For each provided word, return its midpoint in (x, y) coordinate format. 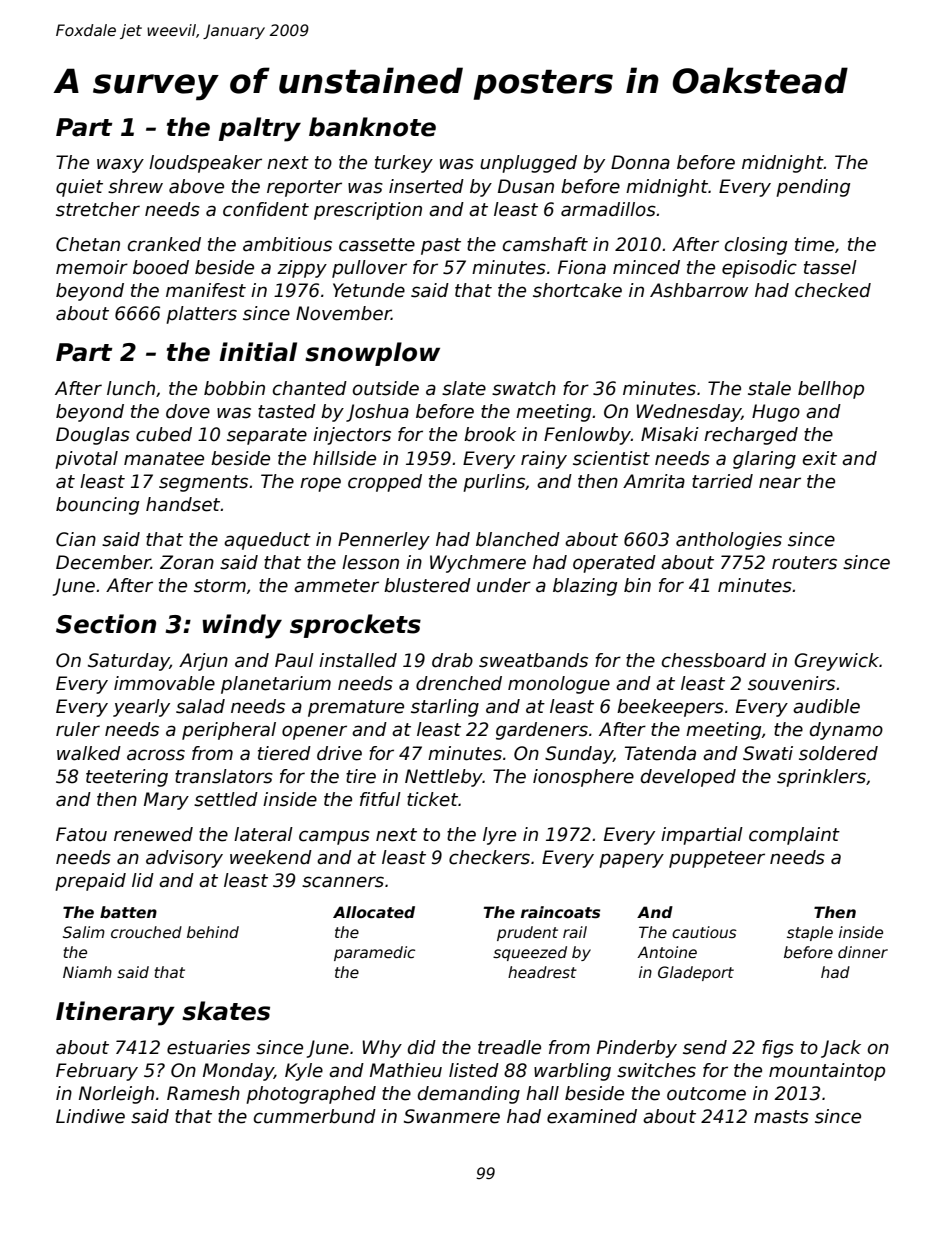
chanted (310, 388)
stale (769, 388)
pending (813, 188)
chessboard (714, 660)
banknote (372, 127)
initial (258, 352)
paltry (260, 129)
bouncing (97, 506)
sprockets (355, 626)
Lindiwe (90, 1116)
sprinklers (821, 778)
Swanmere (452, 1116)
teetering (127, 778)
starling (445, 708)
